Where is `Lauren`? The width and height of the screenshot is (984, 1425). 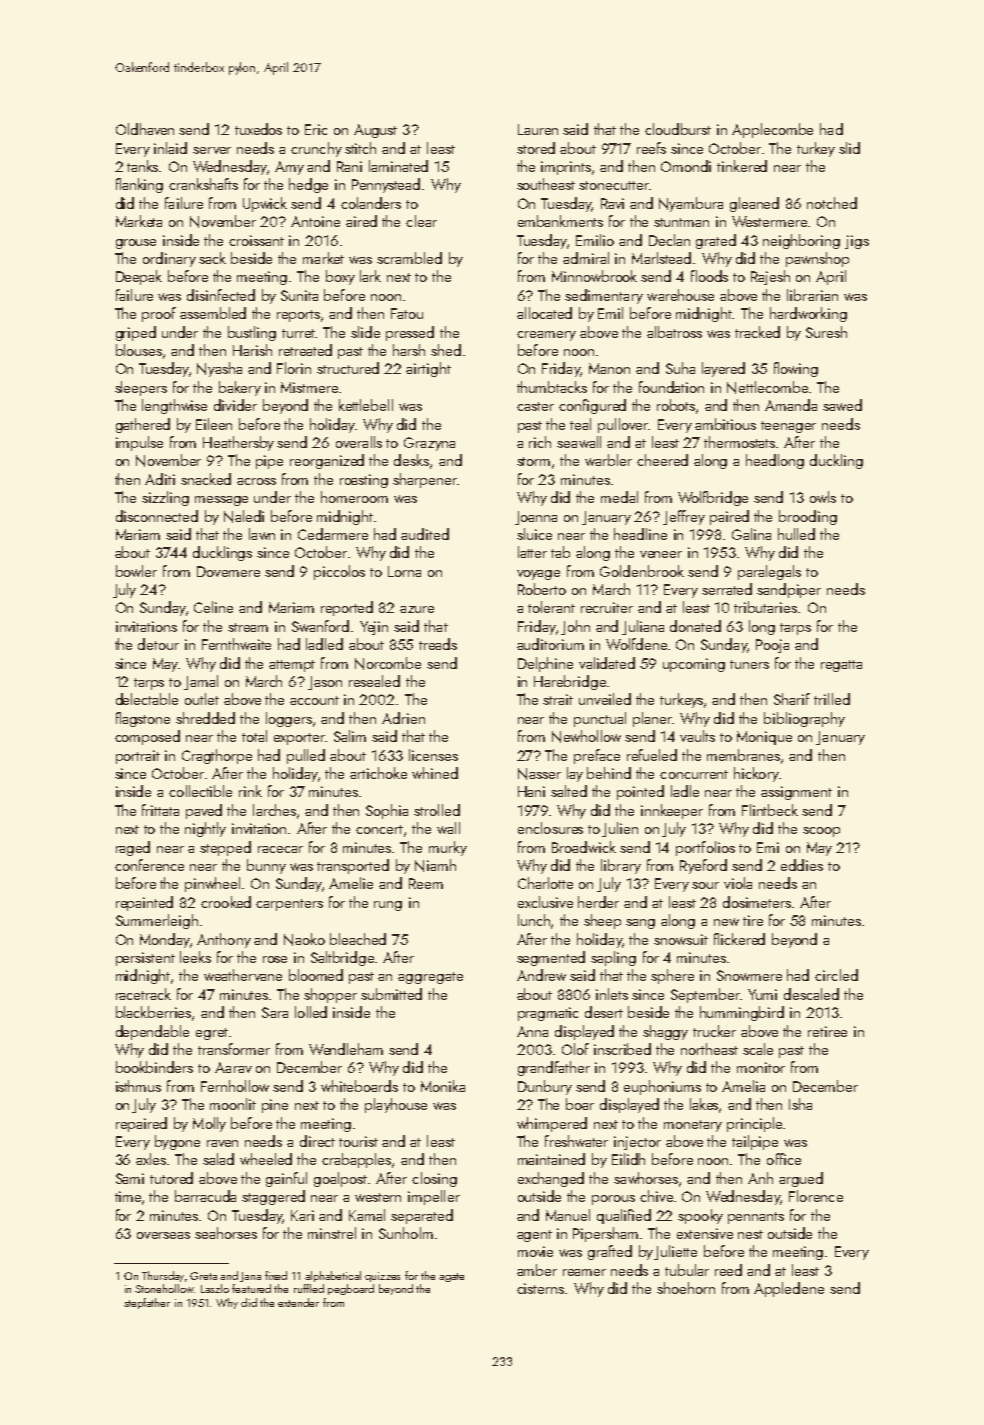
Lauren is located at coordinates (538, 129).
